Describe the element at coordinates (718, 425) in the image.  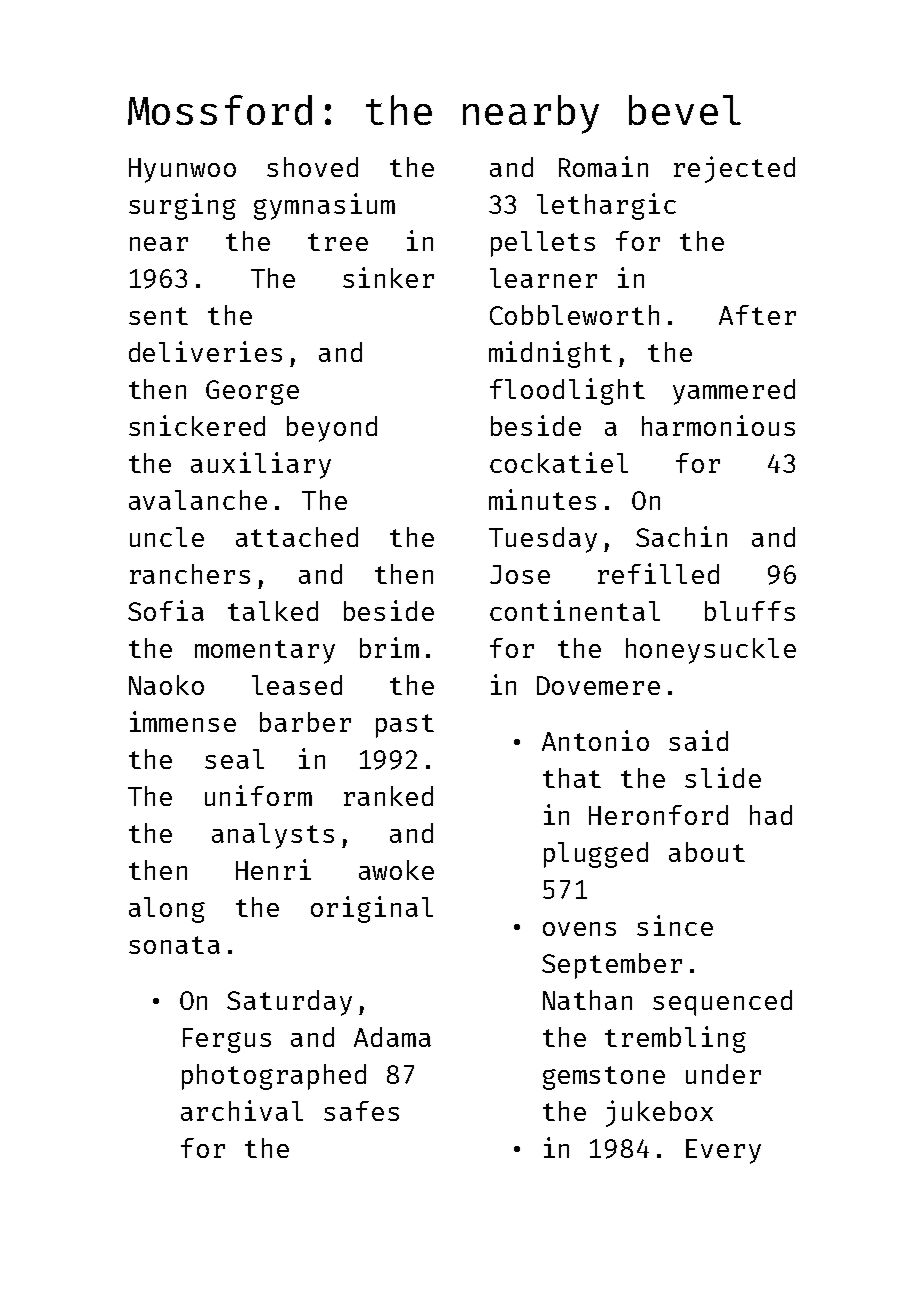
I see `harmonious` at that location.
